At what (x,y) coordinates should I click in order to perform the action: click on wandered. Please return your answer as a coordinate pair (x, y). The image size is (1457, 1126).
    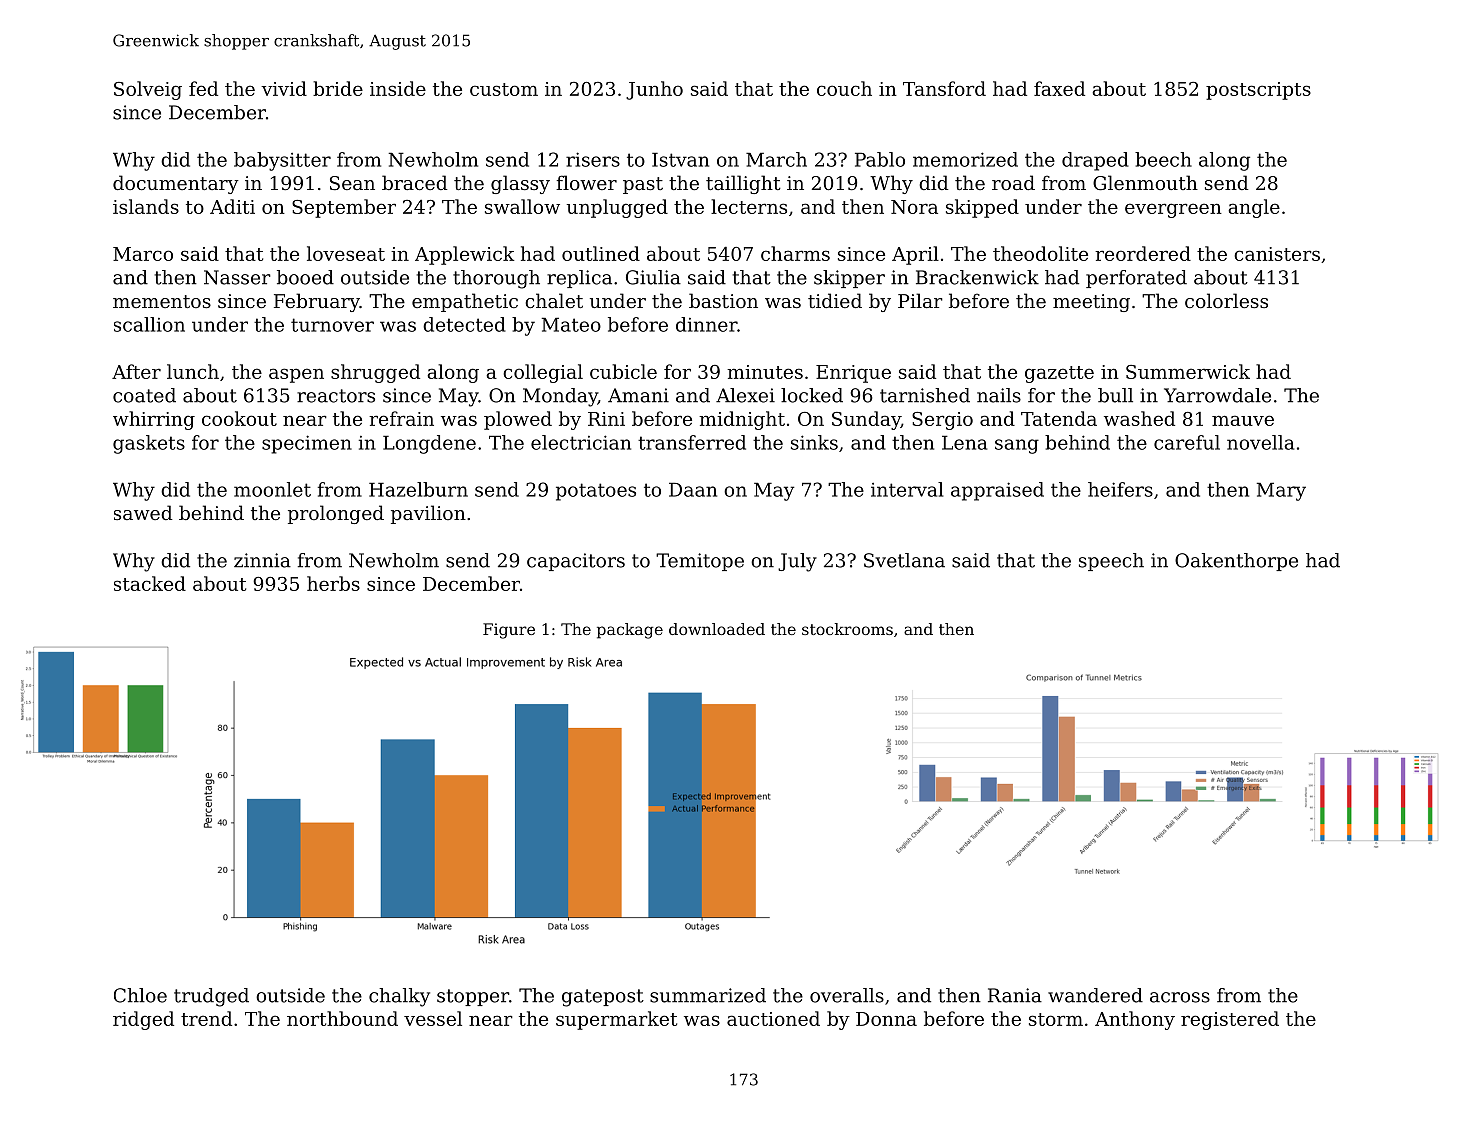
    Looking at the image, I should click on (1095, 995).
